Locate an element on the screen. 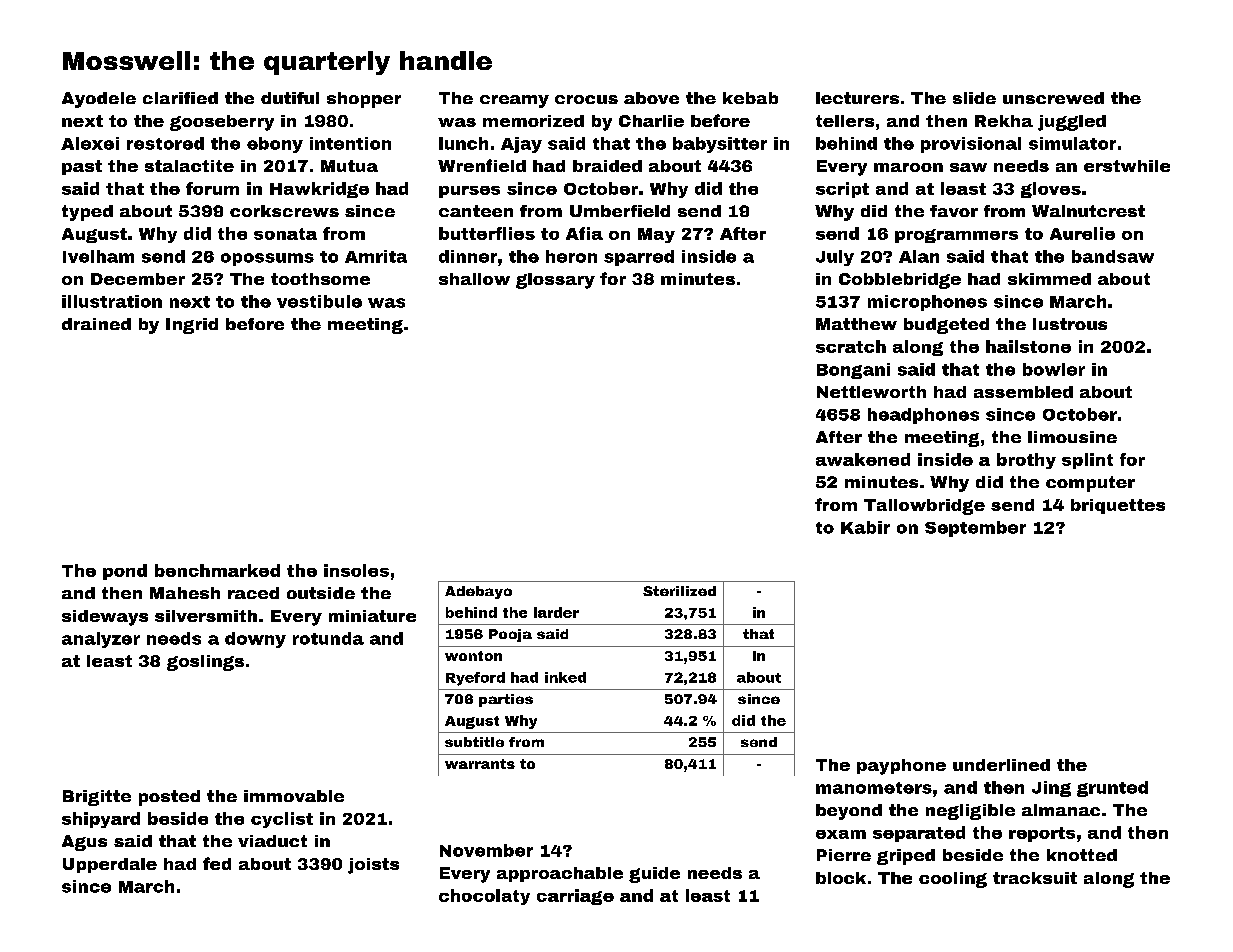  creamy is located at coordinates (514, 101).
